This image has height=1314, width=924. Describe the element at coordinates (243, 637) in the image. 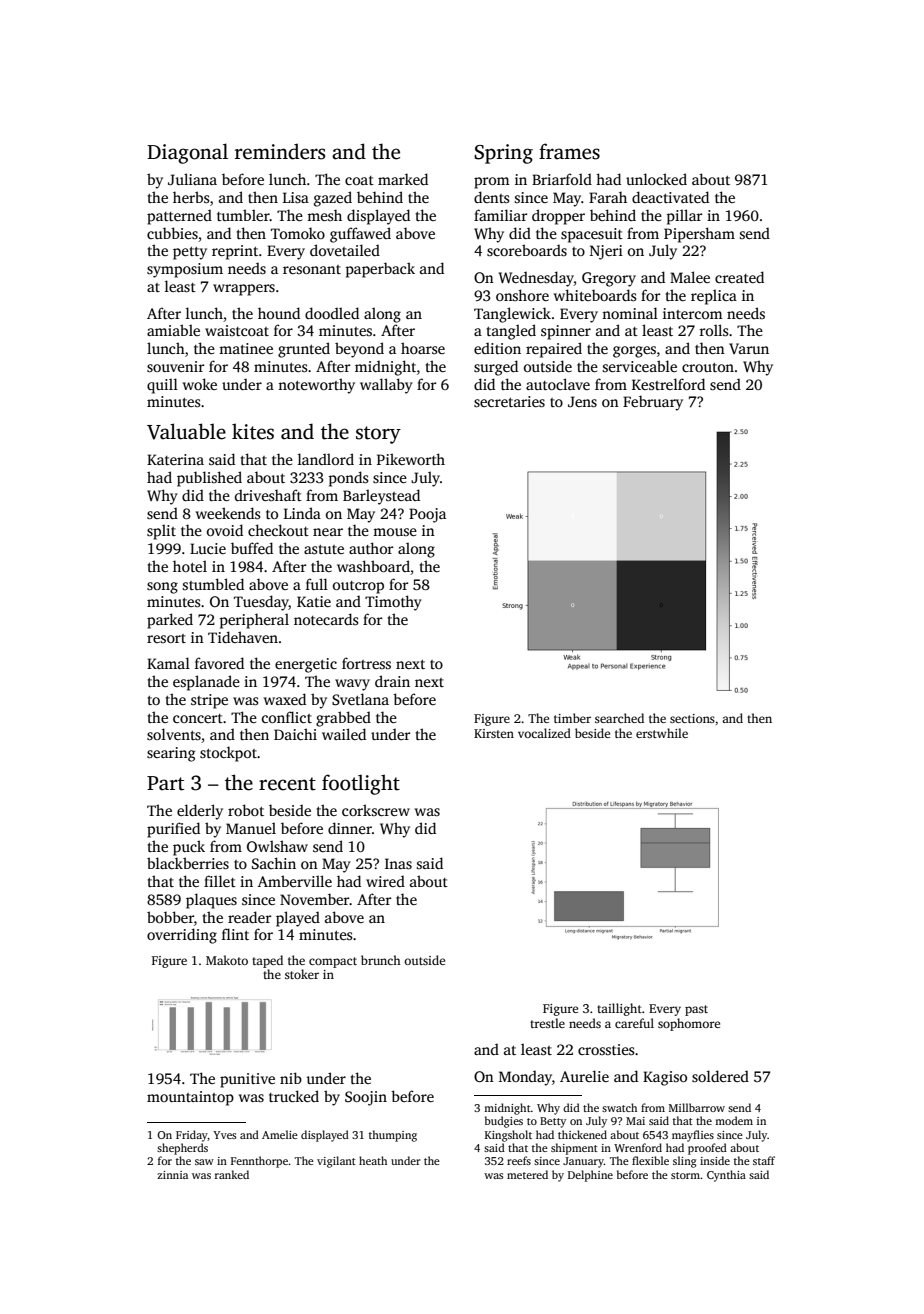

I see `Tidehaven` at that location.
